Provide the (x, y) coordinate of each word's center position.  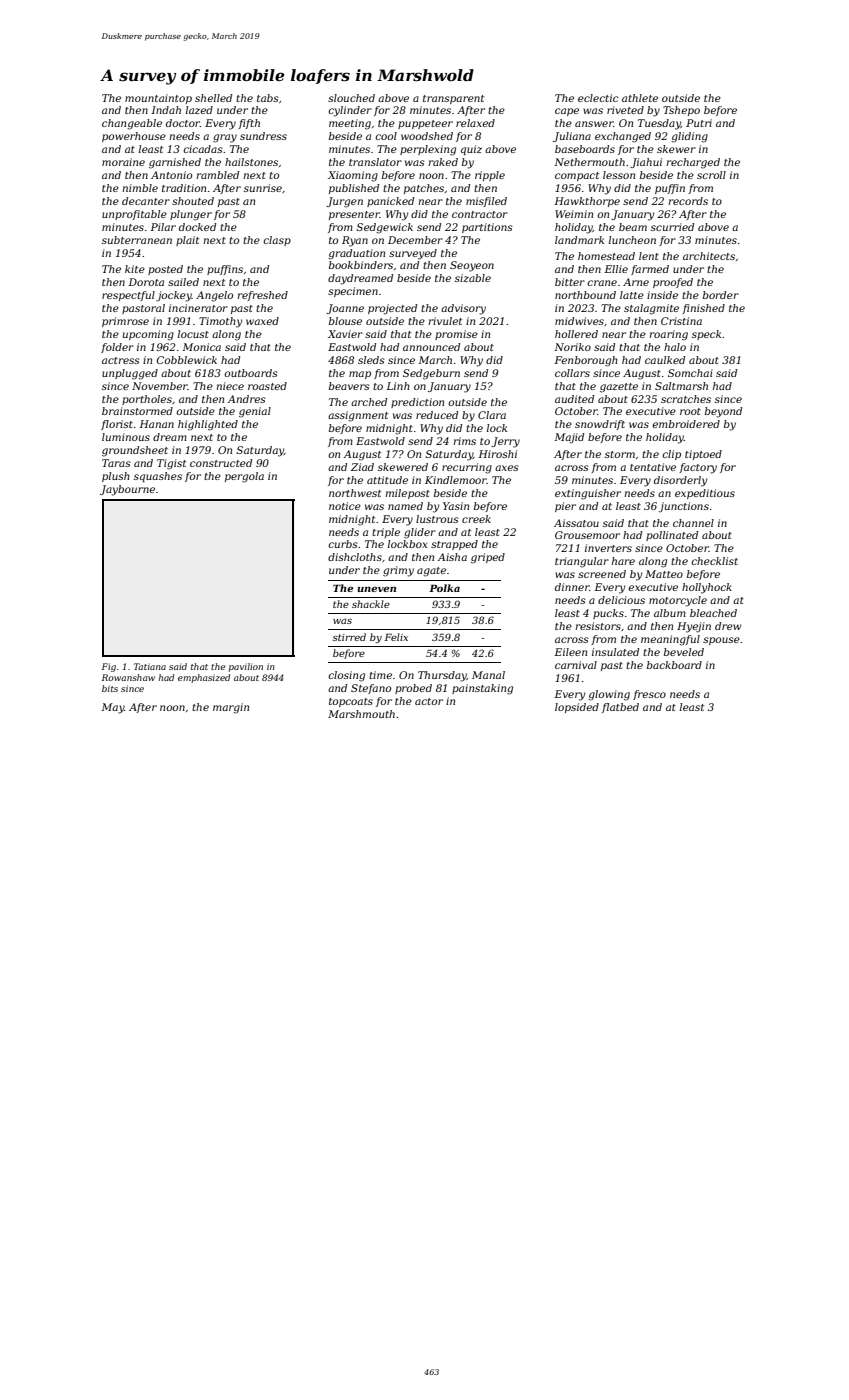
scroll (711, 175)
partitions (487, 228)
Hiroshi (497, 454)
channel (693, 523)
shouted (193, 201)
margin (231, 708)
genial (255, 412)
